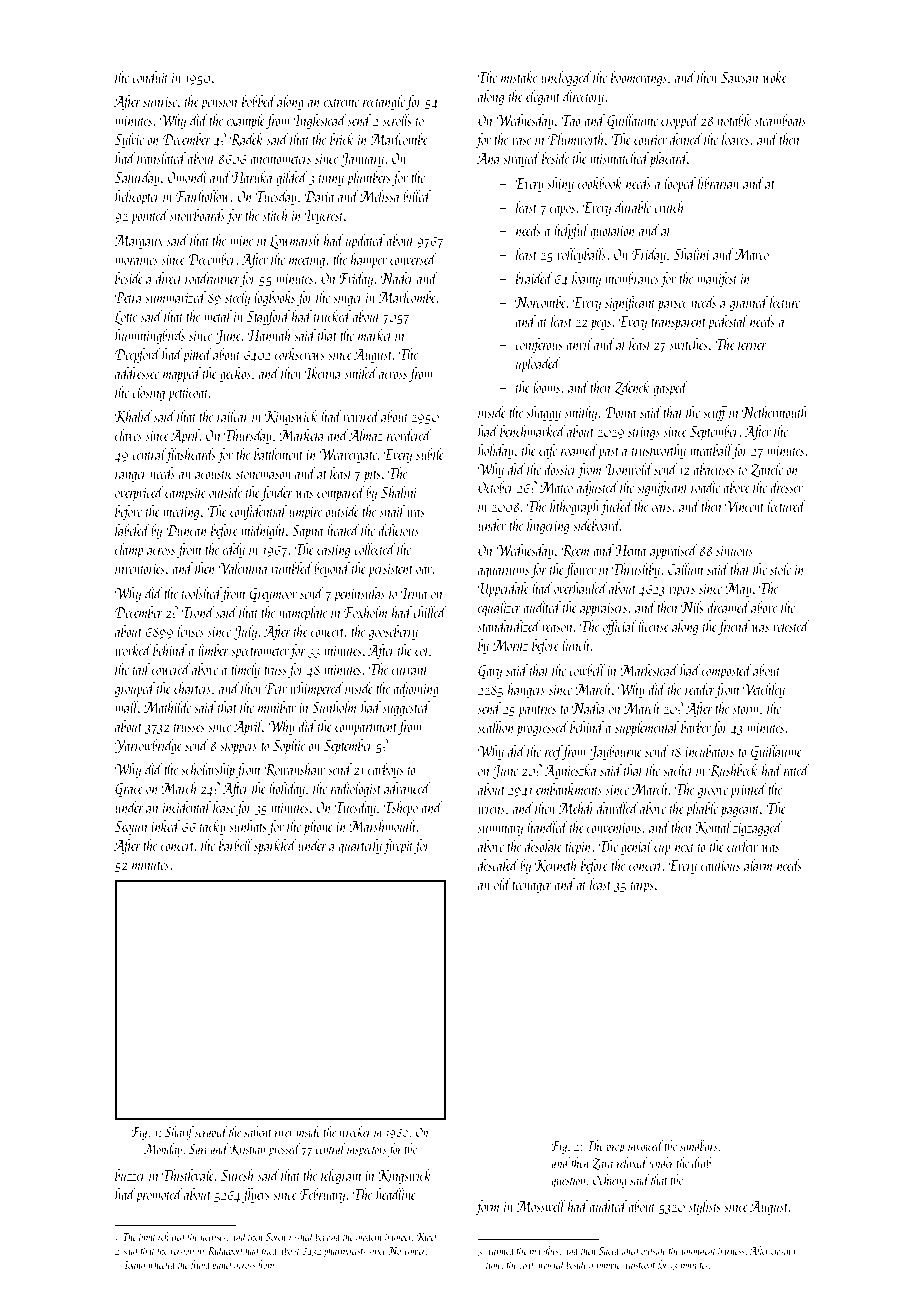  I want to click on Nethermouth, so click(774, 412).
